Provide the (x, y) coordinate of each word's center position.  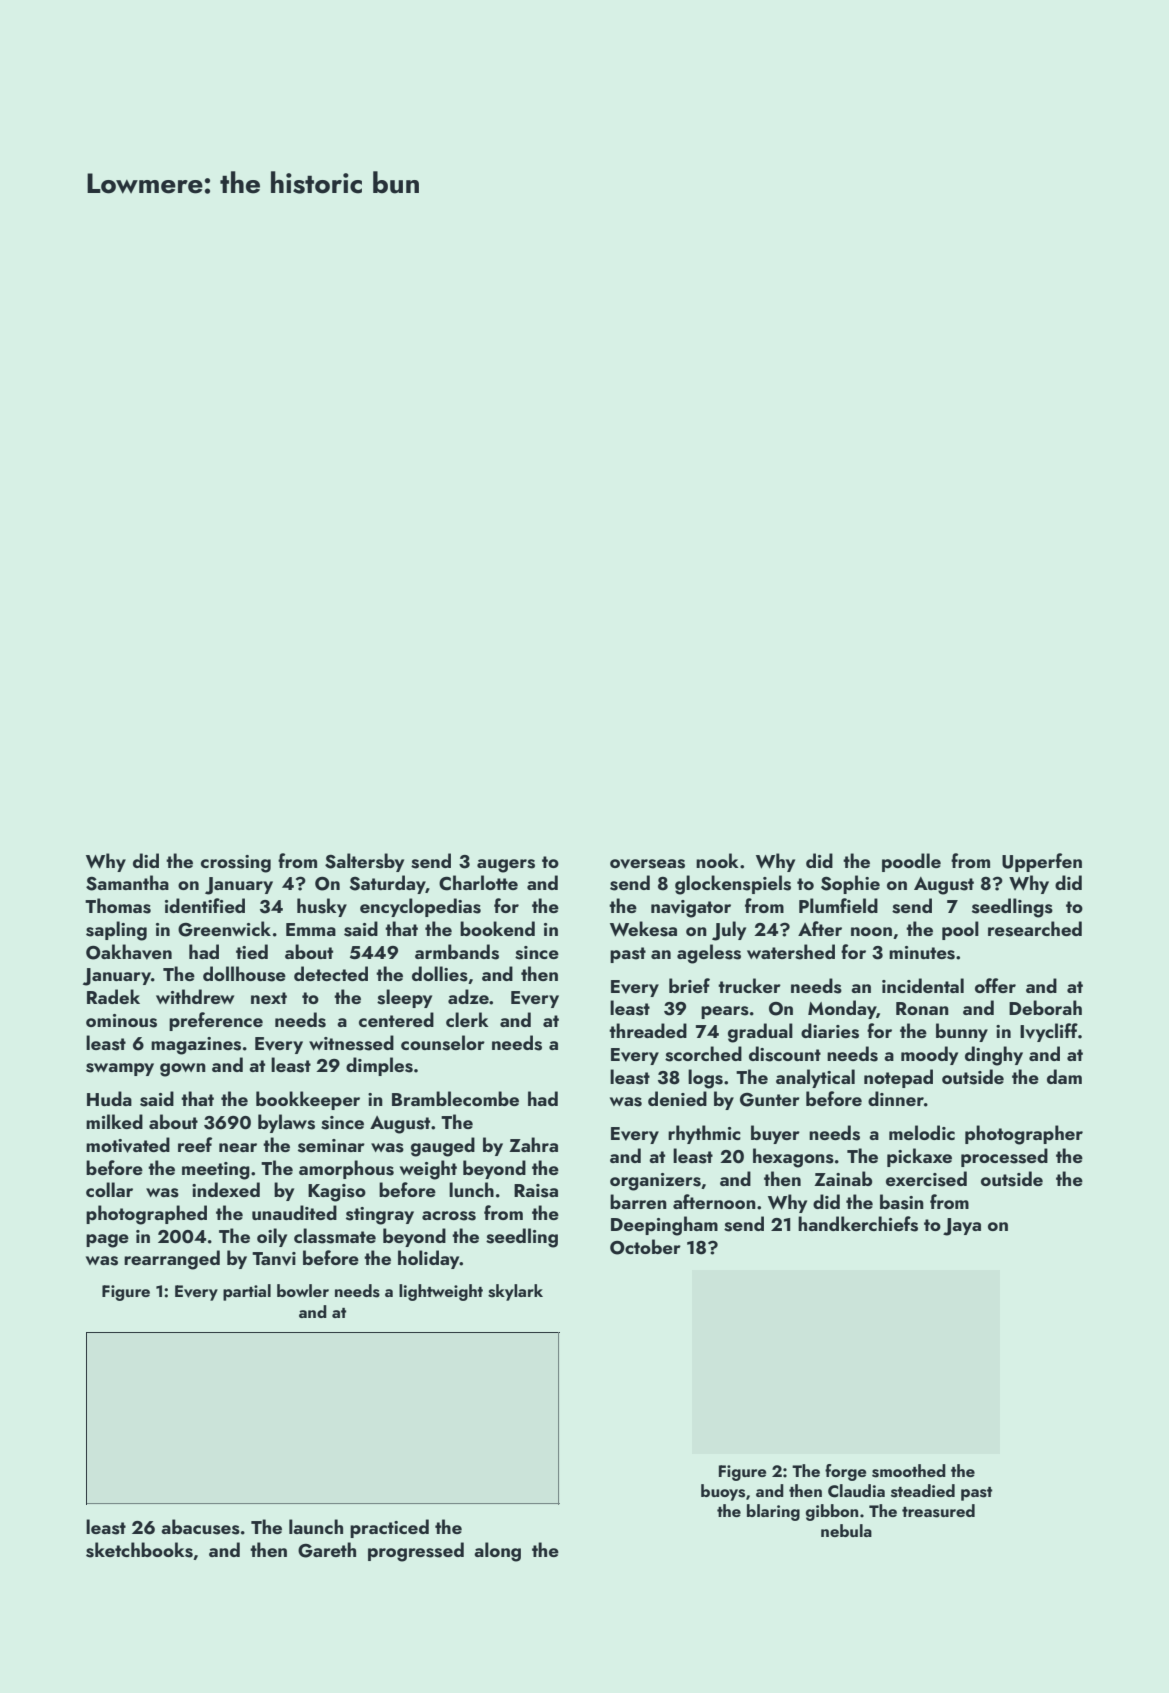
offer (995, 985)
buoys (723, 1492)
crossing (236, 864)
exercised (926, 1179)
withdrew (195, 996)
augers (506, 866)
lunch (471, 1189)
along (497, 1552)
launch (316, 1526)
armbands (457, 952)
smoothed (909, 1471)
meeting (216, 1171)
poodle (911, 862)
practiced (389, 1528)
